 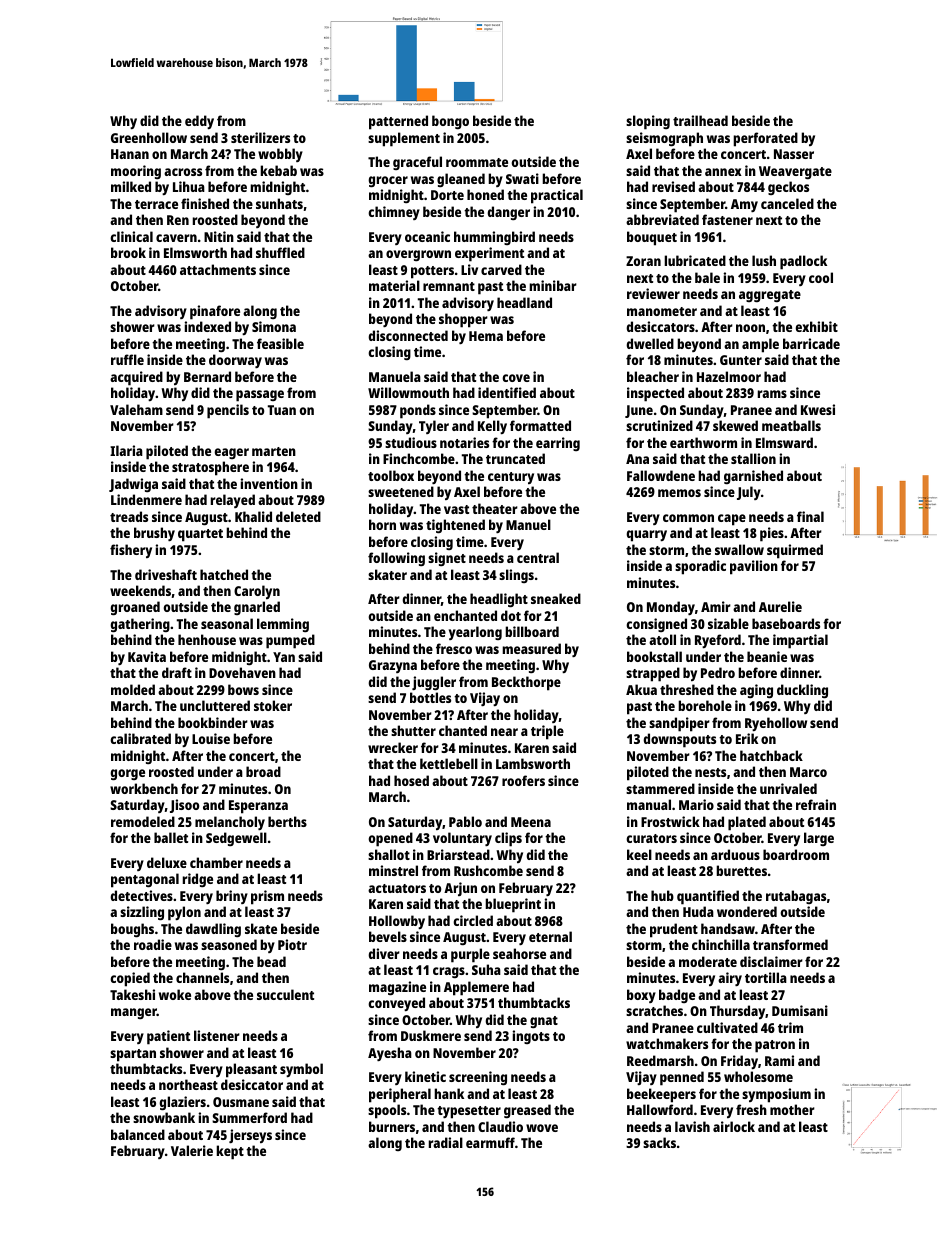 I want to click on theater, so click(x=495, y=508).
